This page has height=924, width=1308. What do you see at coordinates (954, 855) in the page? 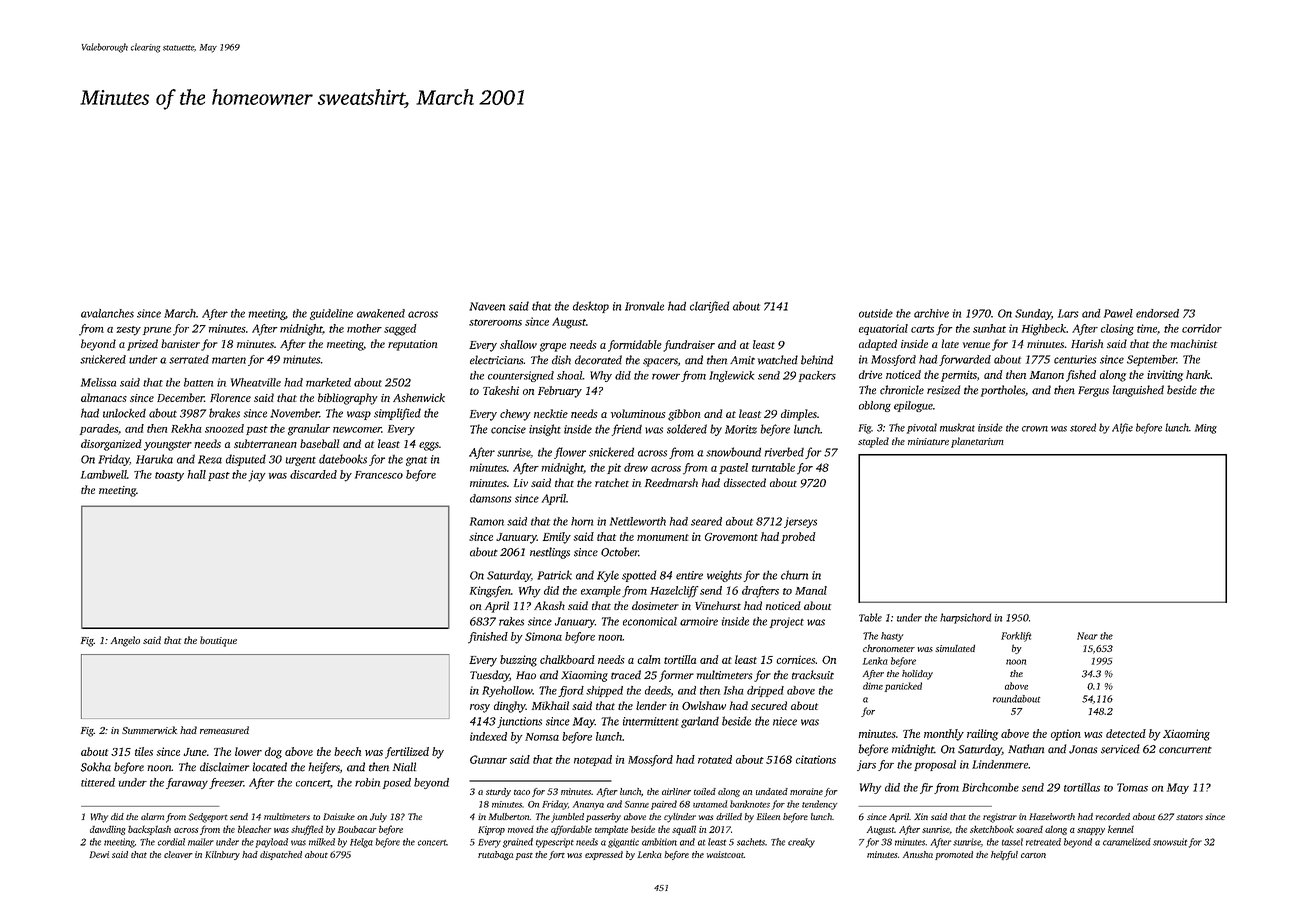
I see `promoted` at bounding box center [954, 855].
